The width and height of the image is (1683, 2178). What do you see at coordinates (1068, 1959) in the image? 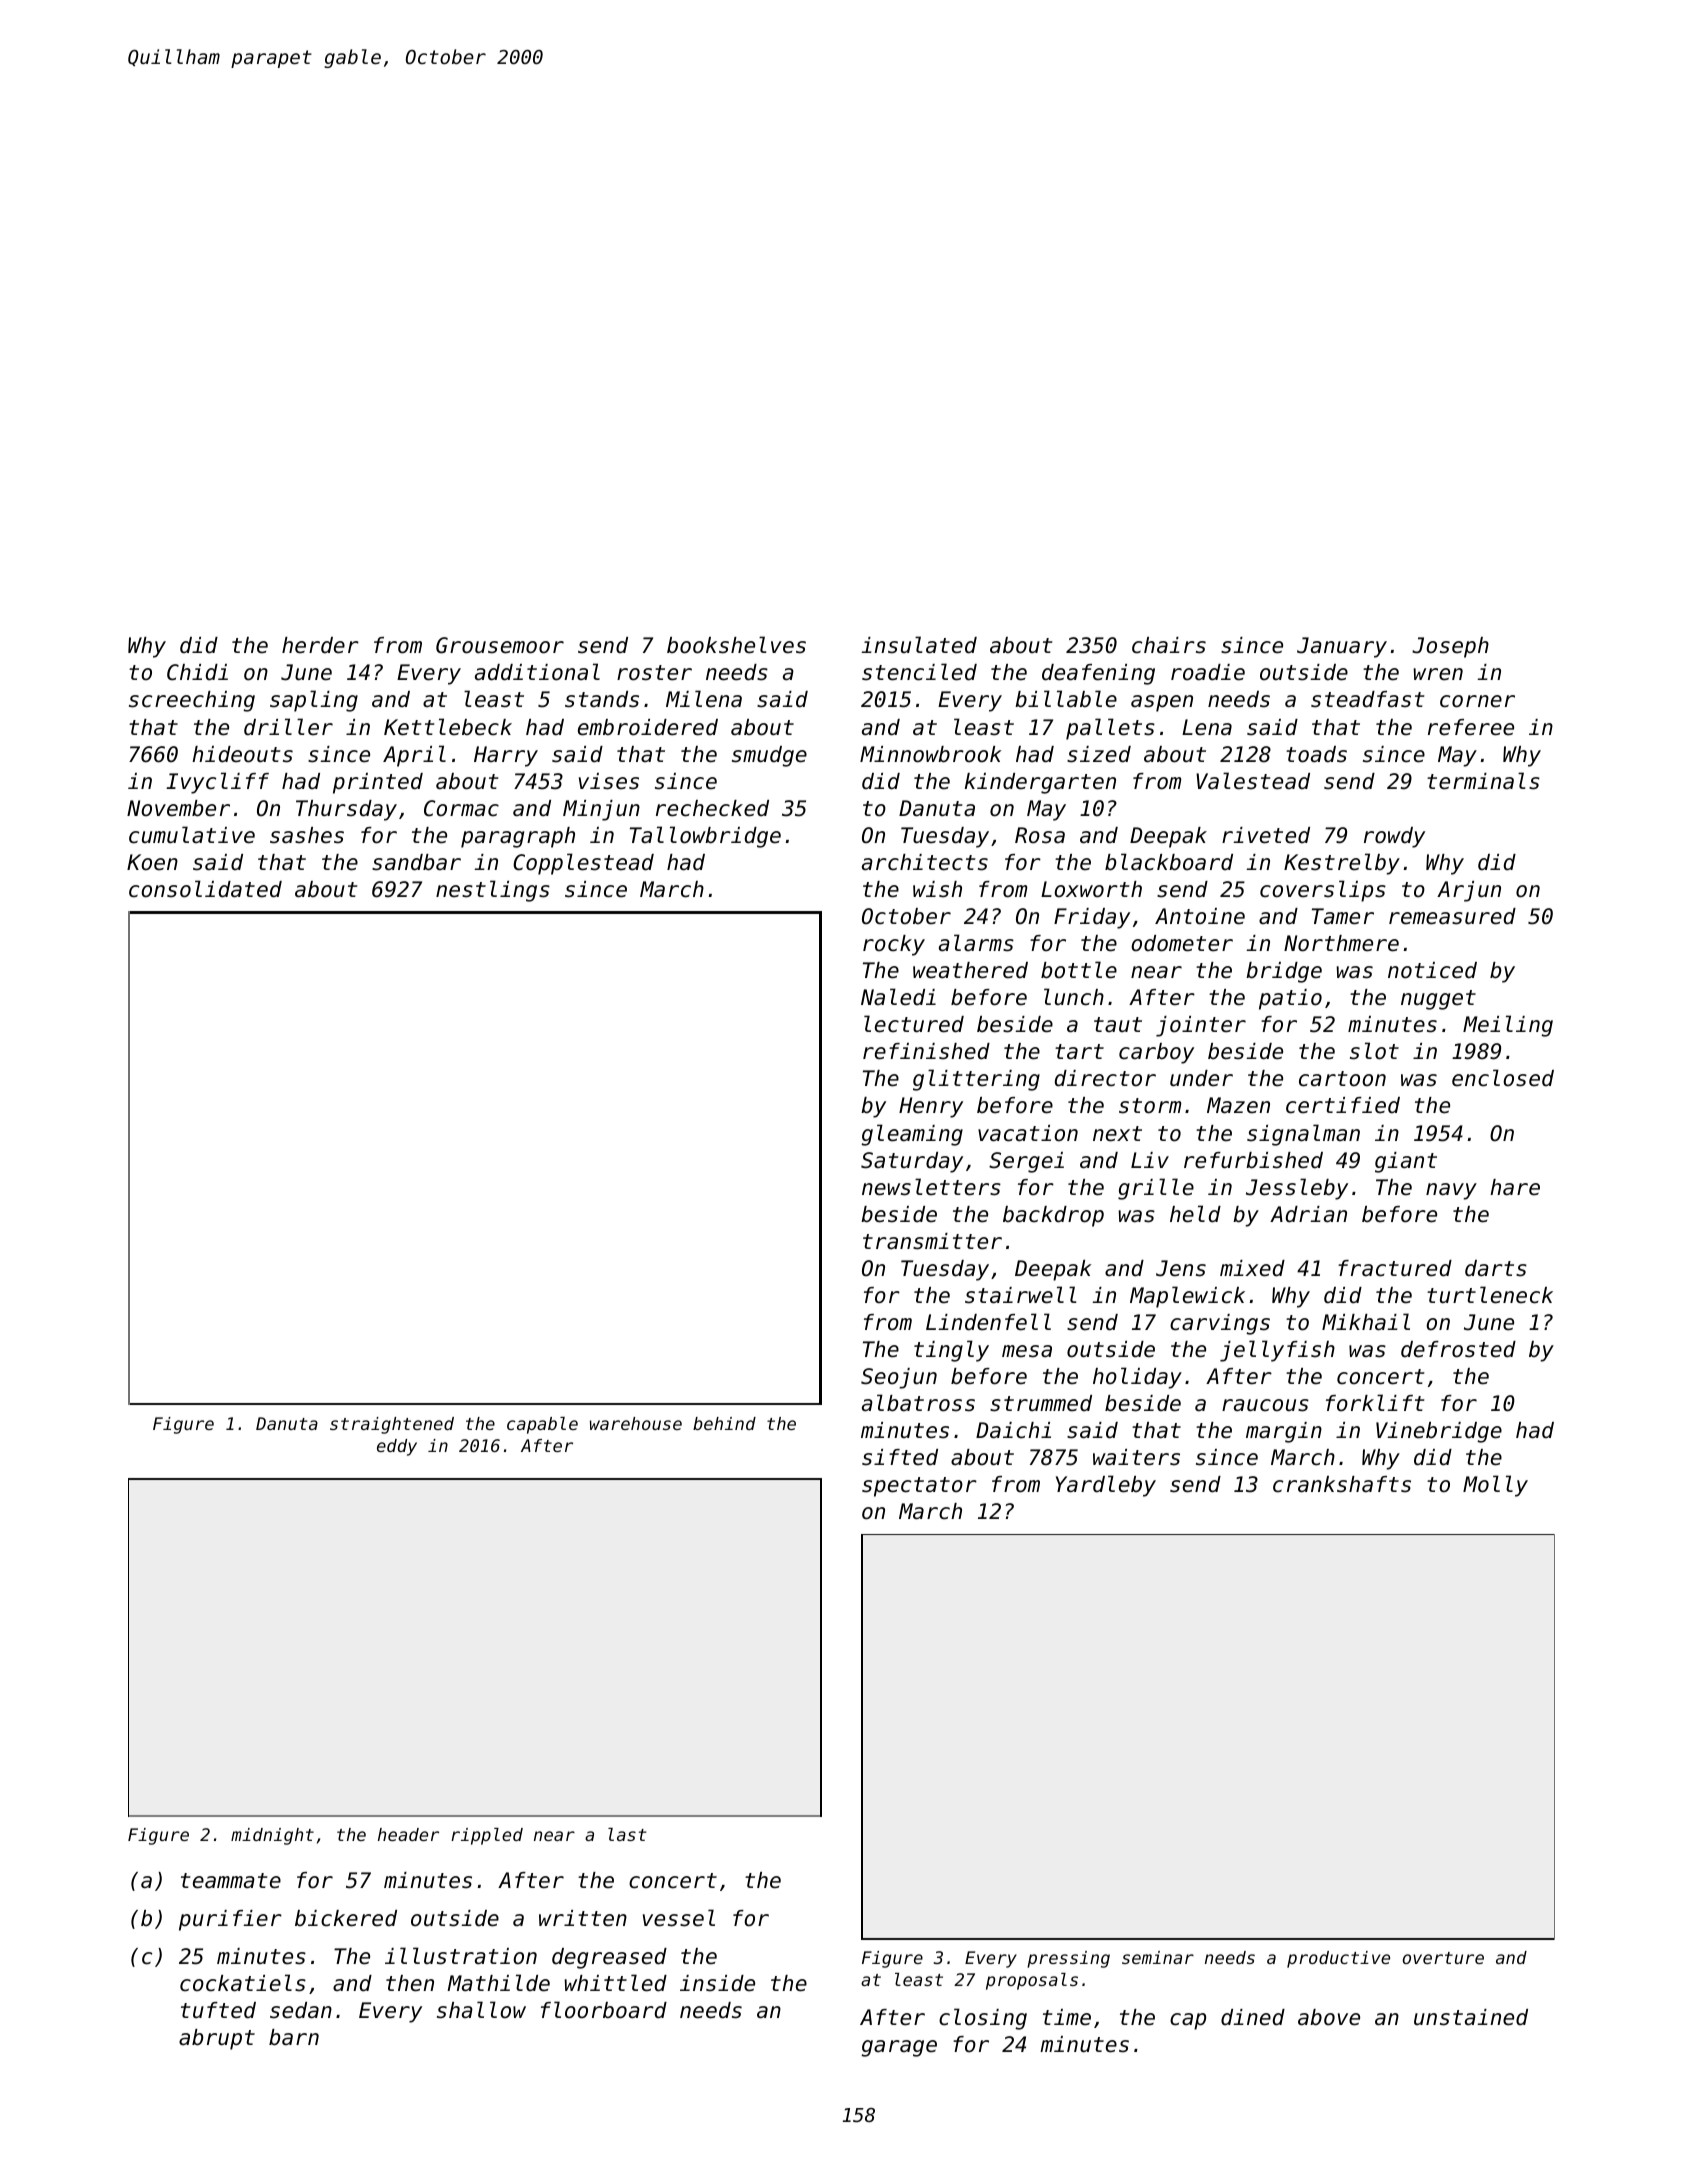
I see `pressing` at bounding box center [1068, 1959].
